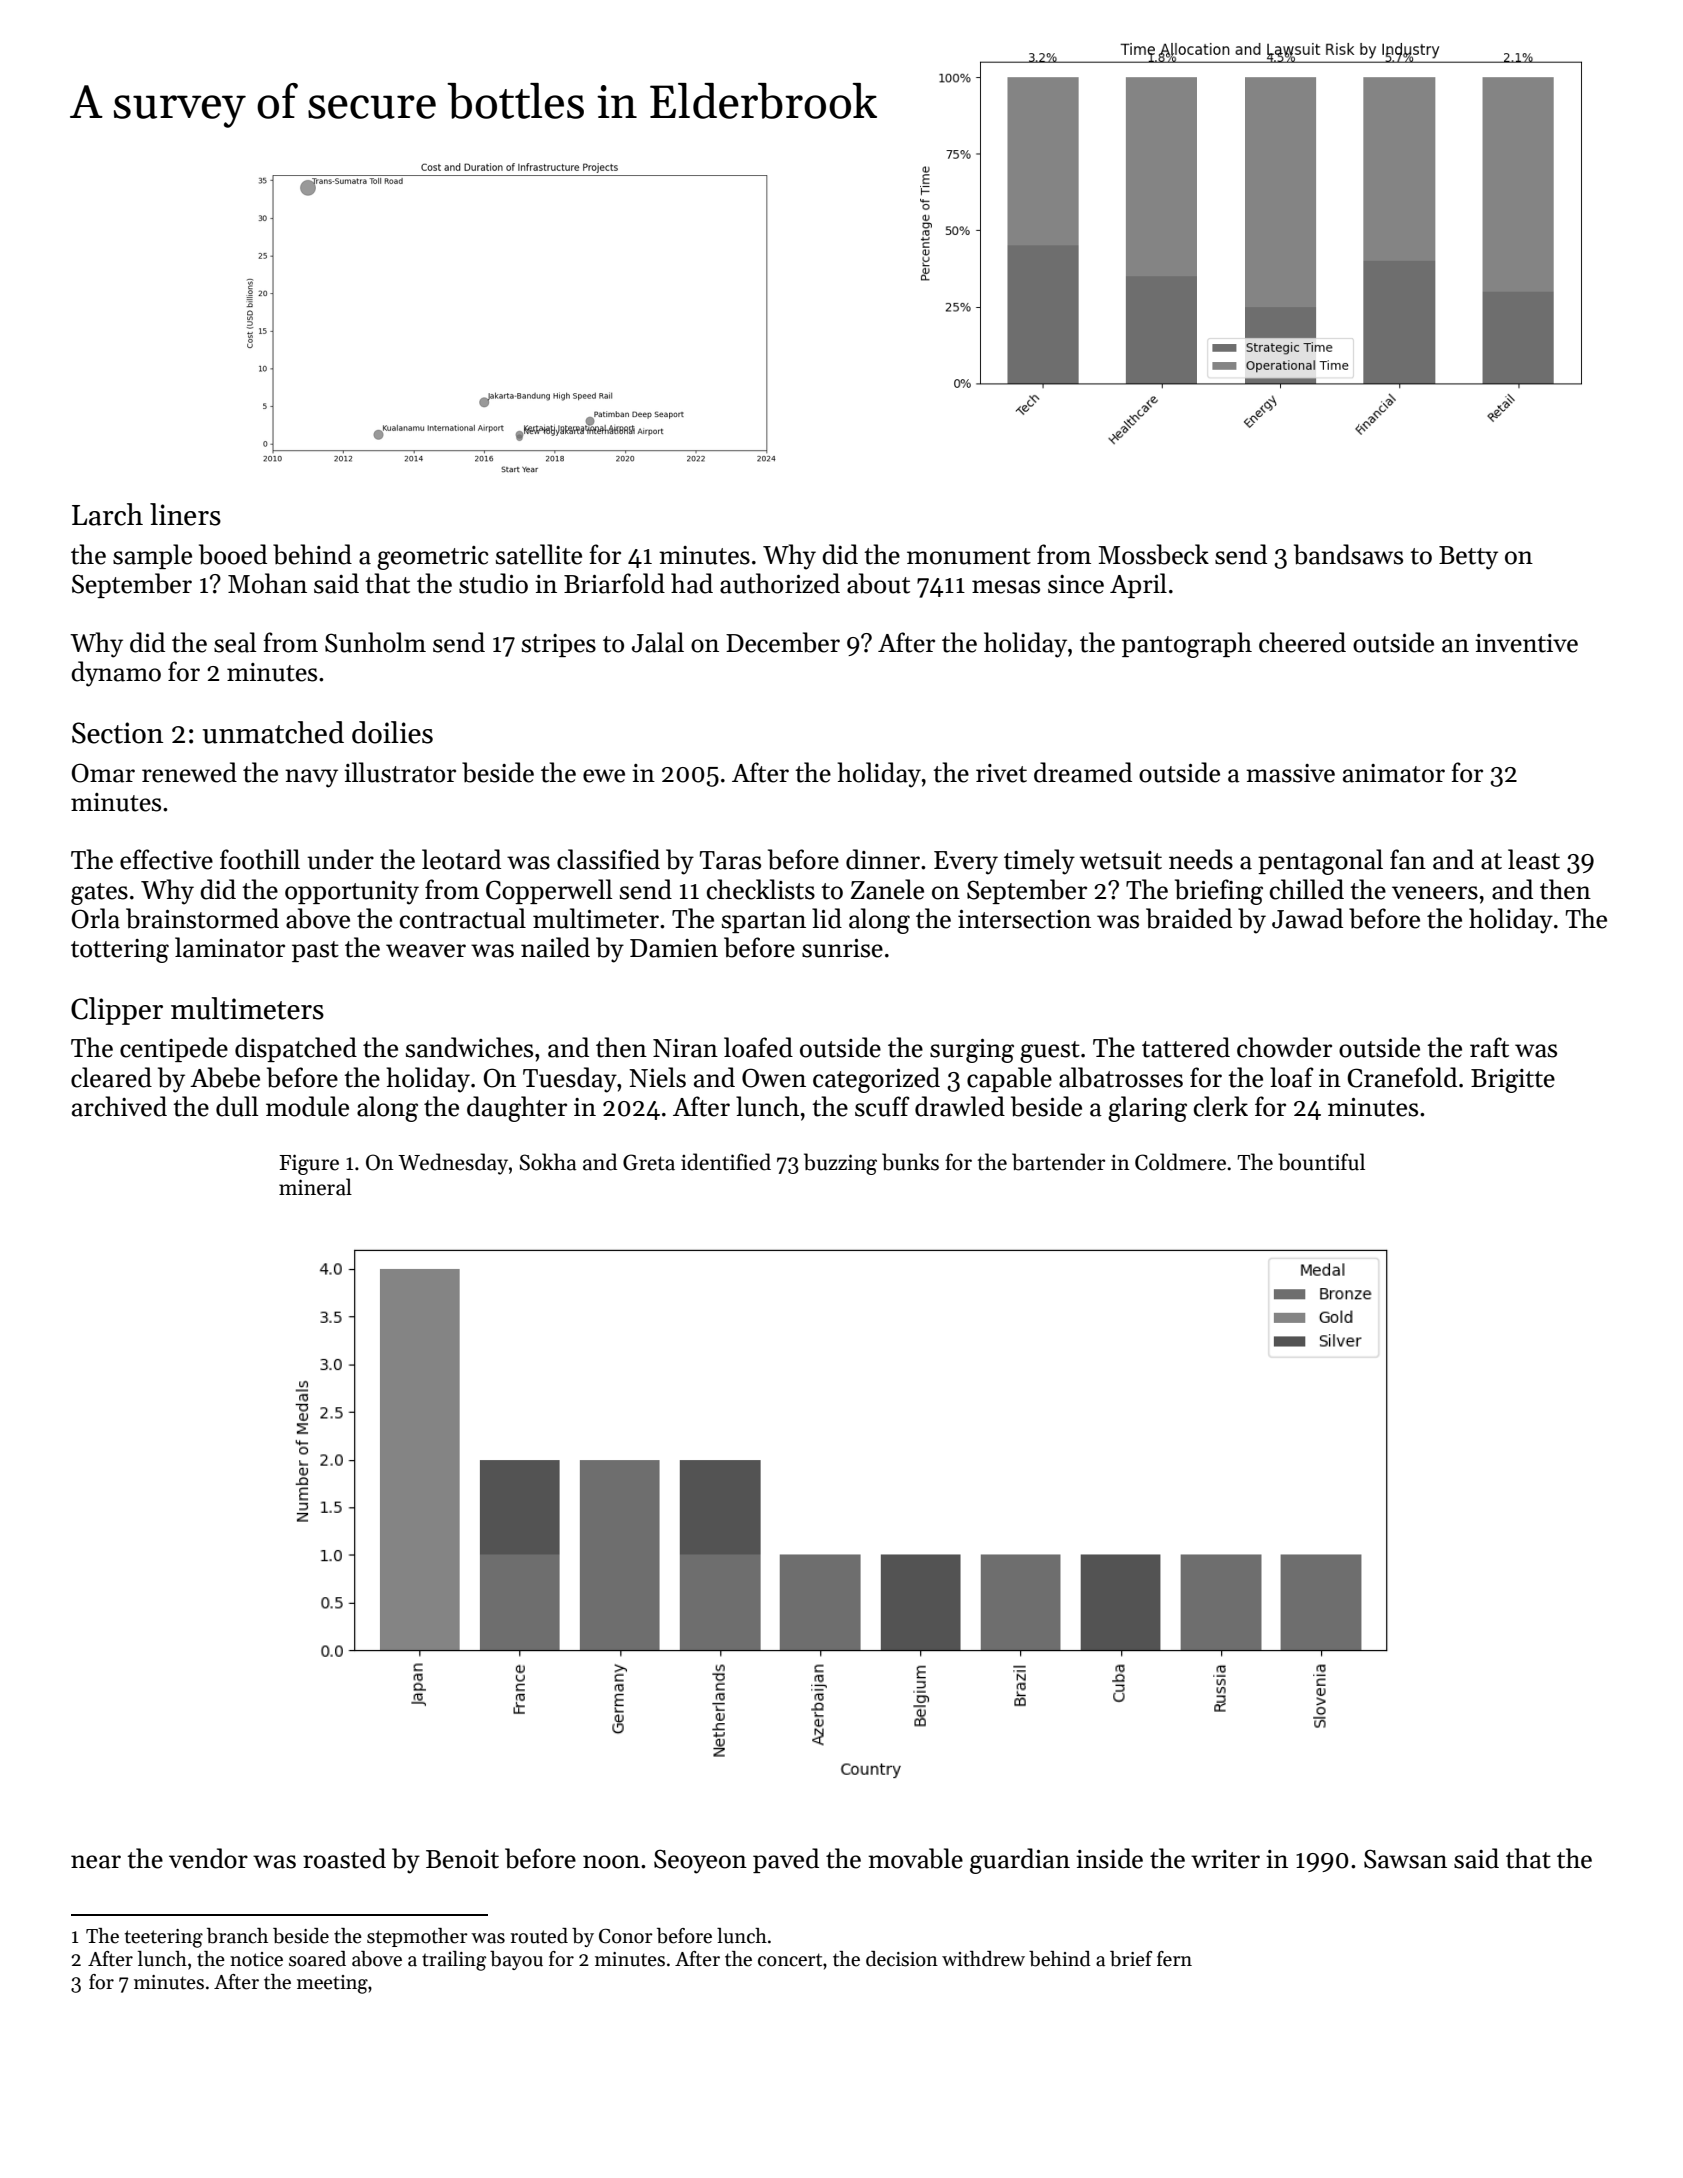  Describe the element at coordinates (1174, 1959) in the screenshot. I see `fern` at that location.
